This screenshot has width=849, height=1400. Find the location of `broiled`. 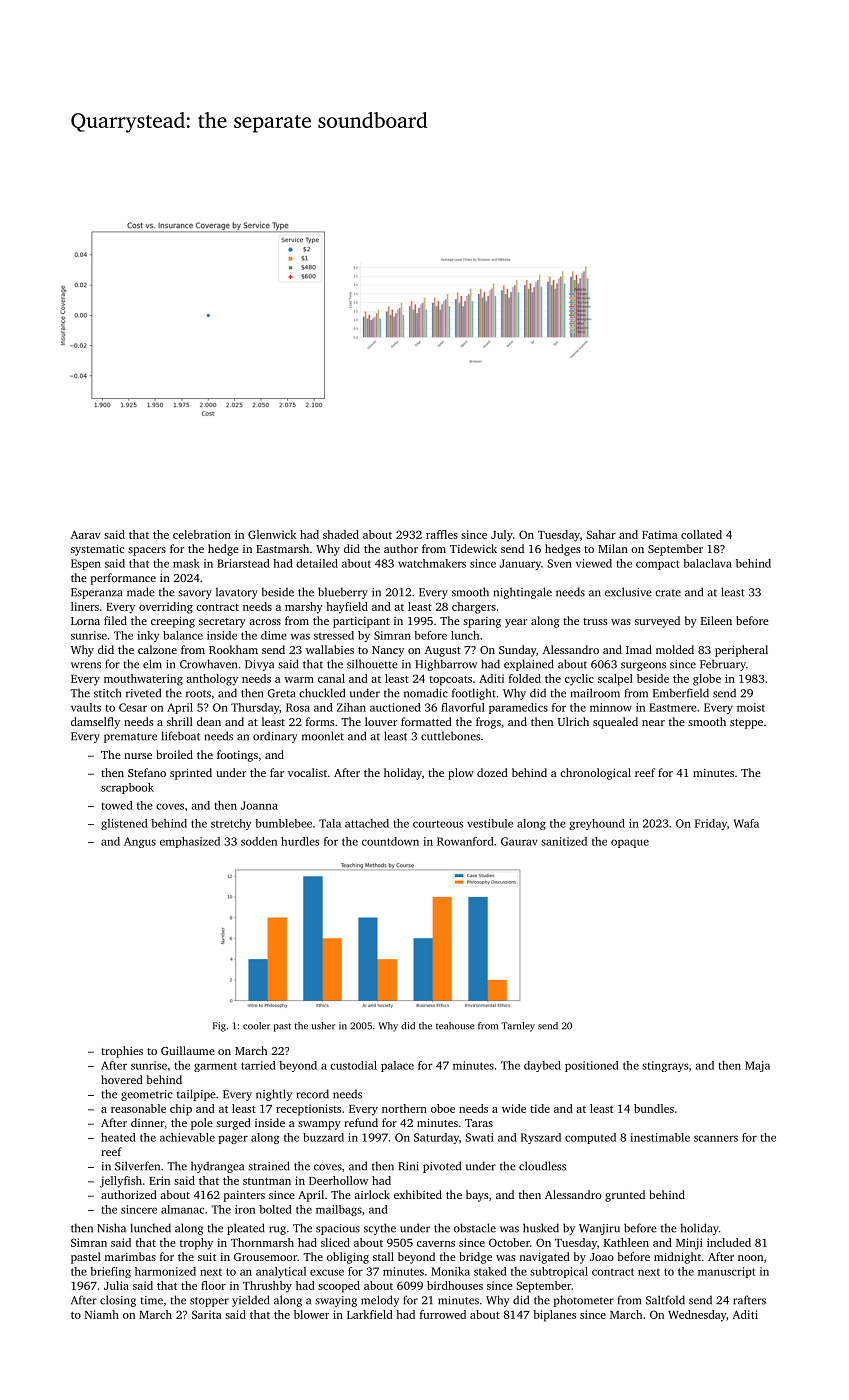

broiled is located at coordinates (174, 754).
